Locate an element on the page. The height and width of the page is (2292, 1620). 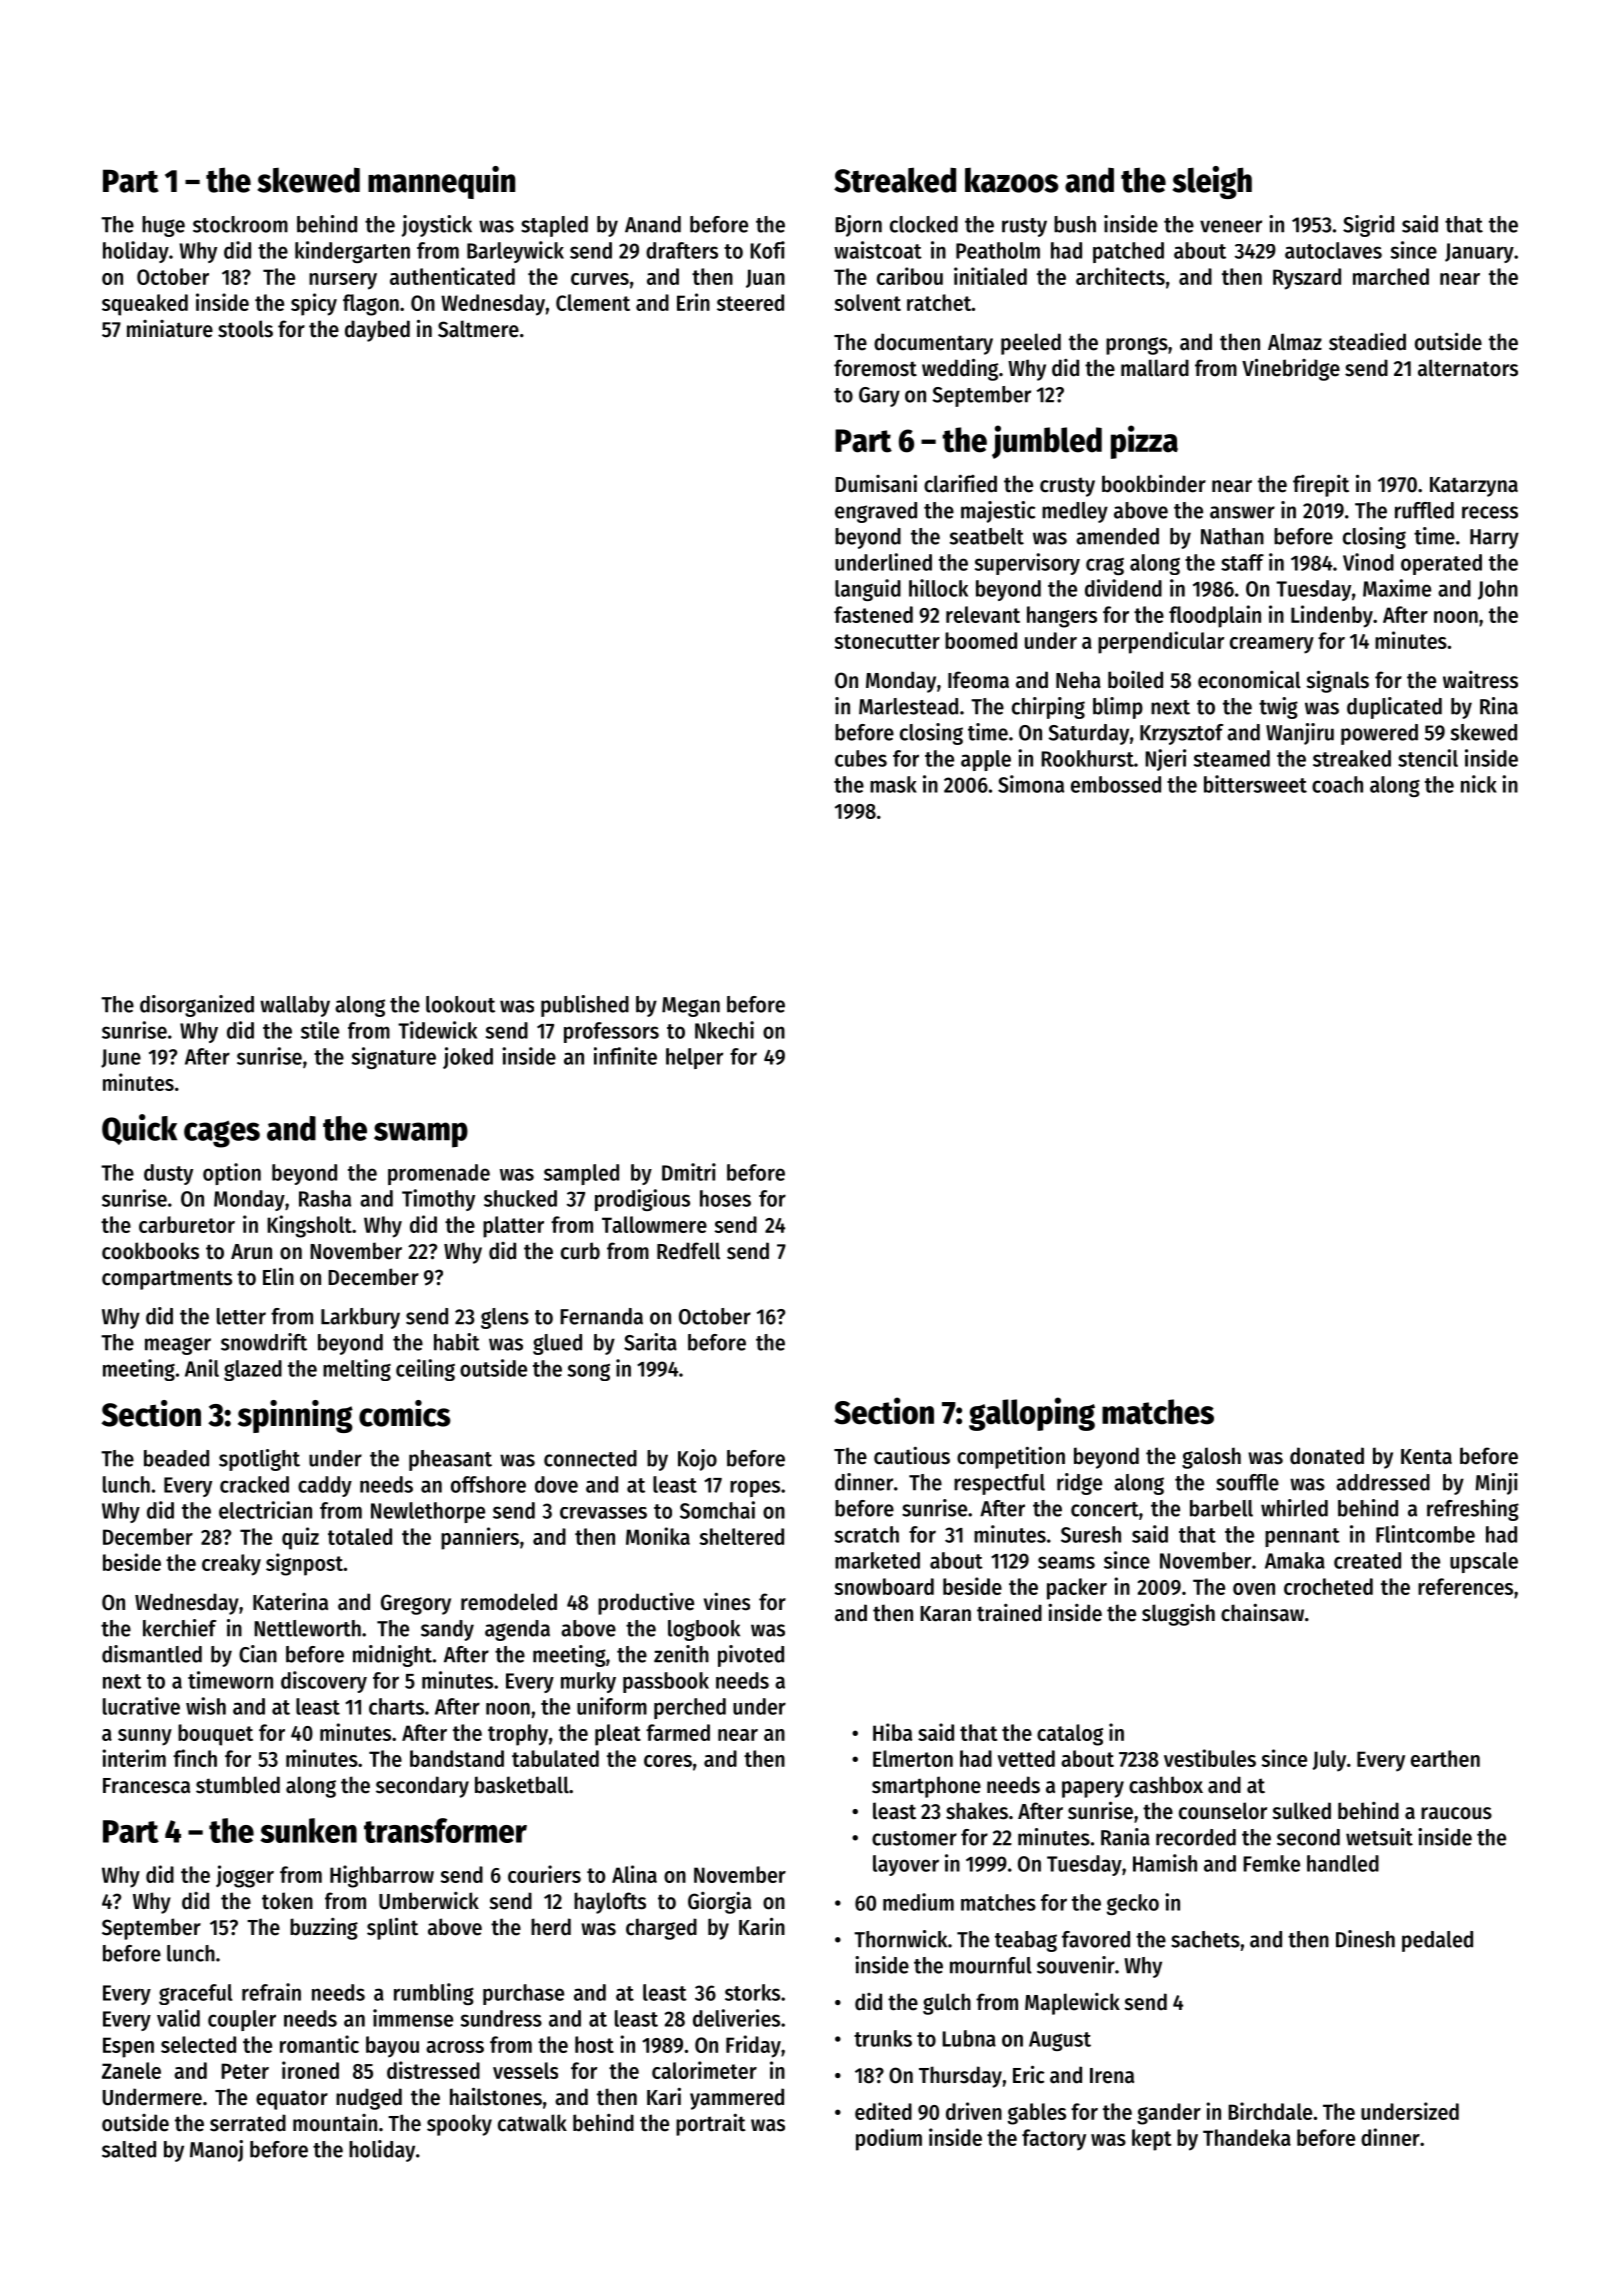
Alina is located at coordinates (634, 1874).
